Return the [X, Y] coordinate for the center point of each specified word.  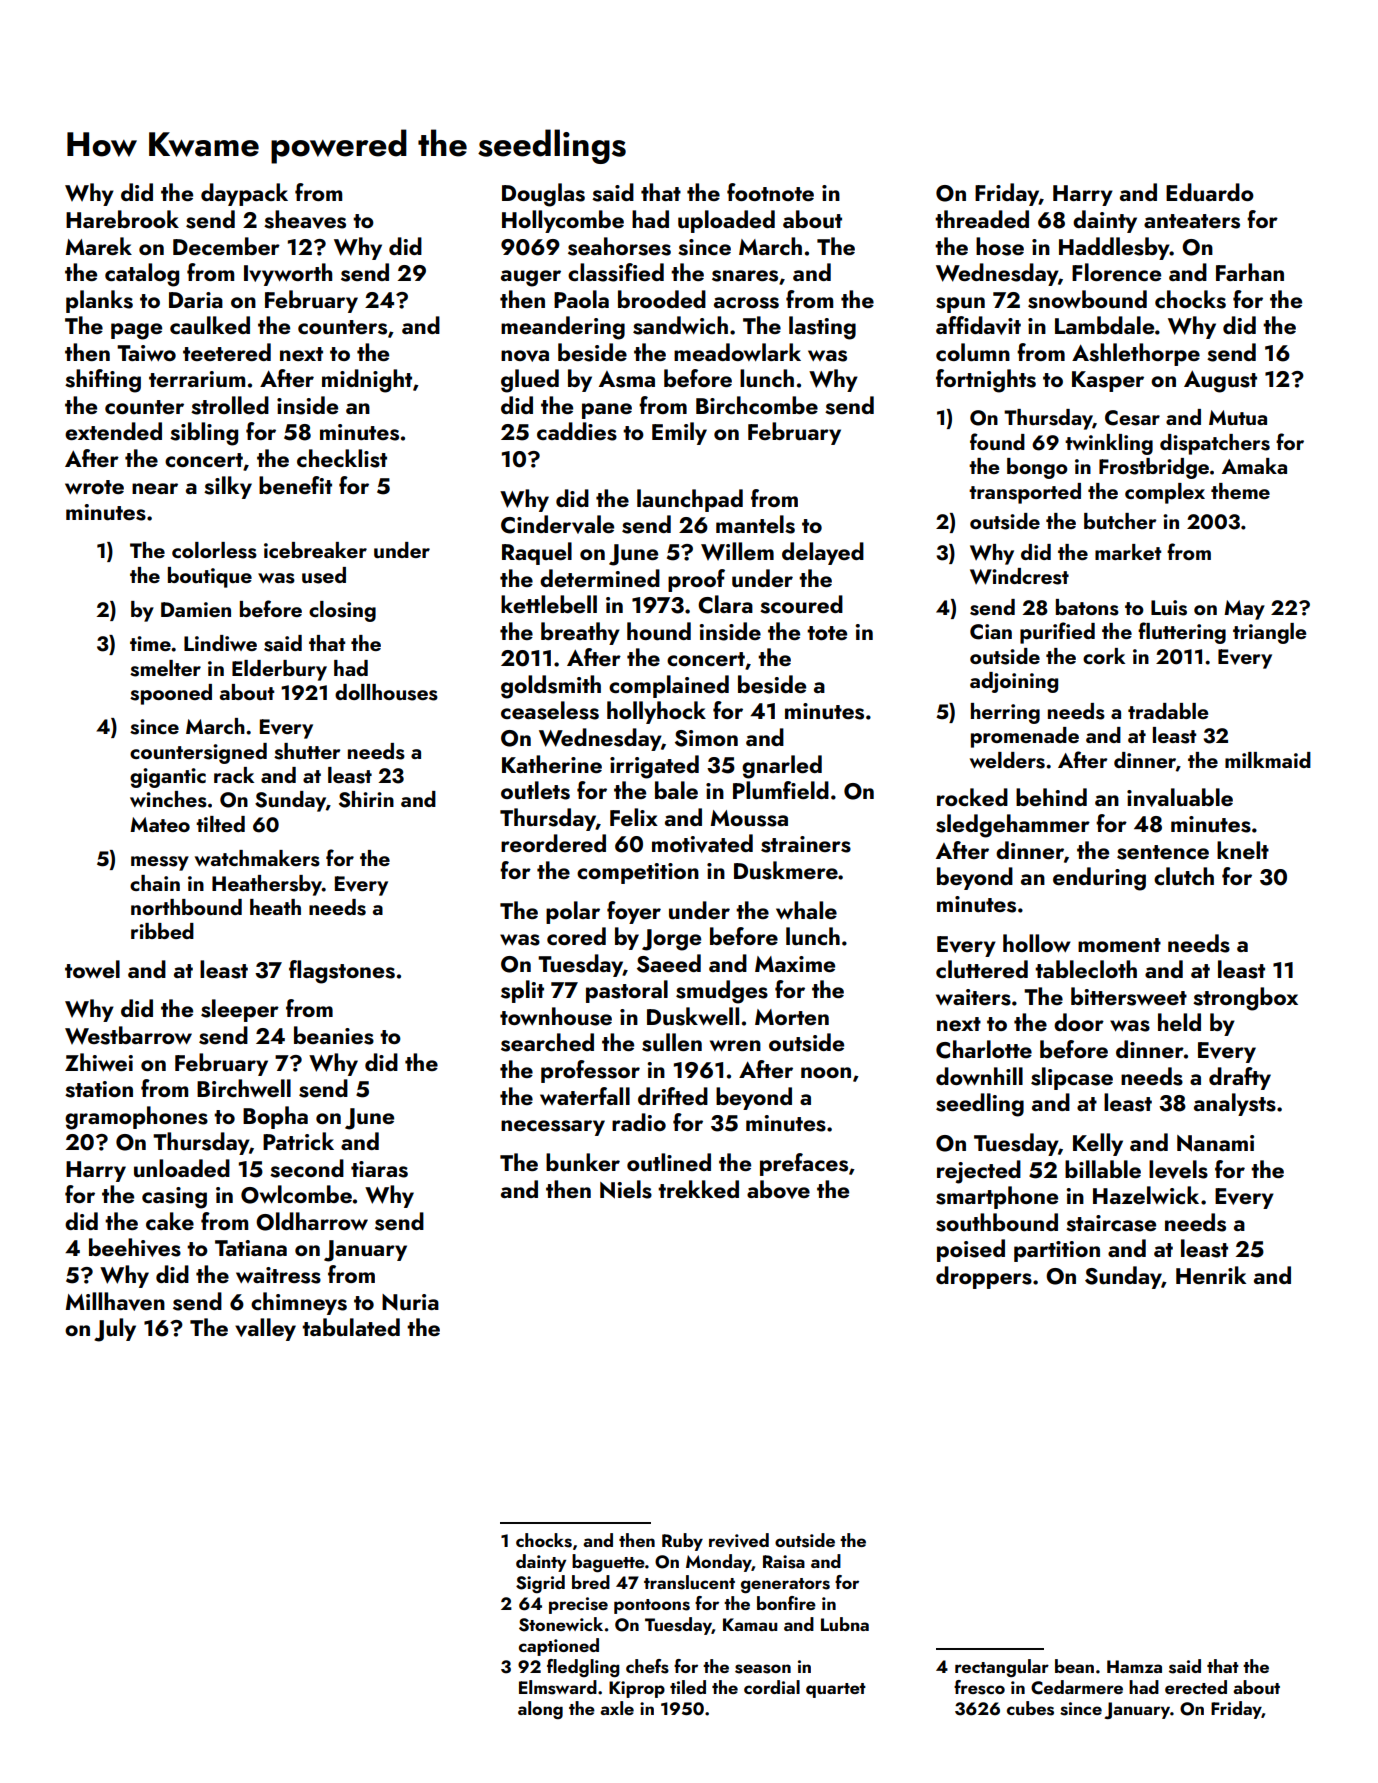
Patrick [298, 1141]
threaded [982, 219]
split [522, 991]
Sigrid [540, 1584]
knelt [1243, 850]
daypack [244, 194]
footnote [770, 192]
